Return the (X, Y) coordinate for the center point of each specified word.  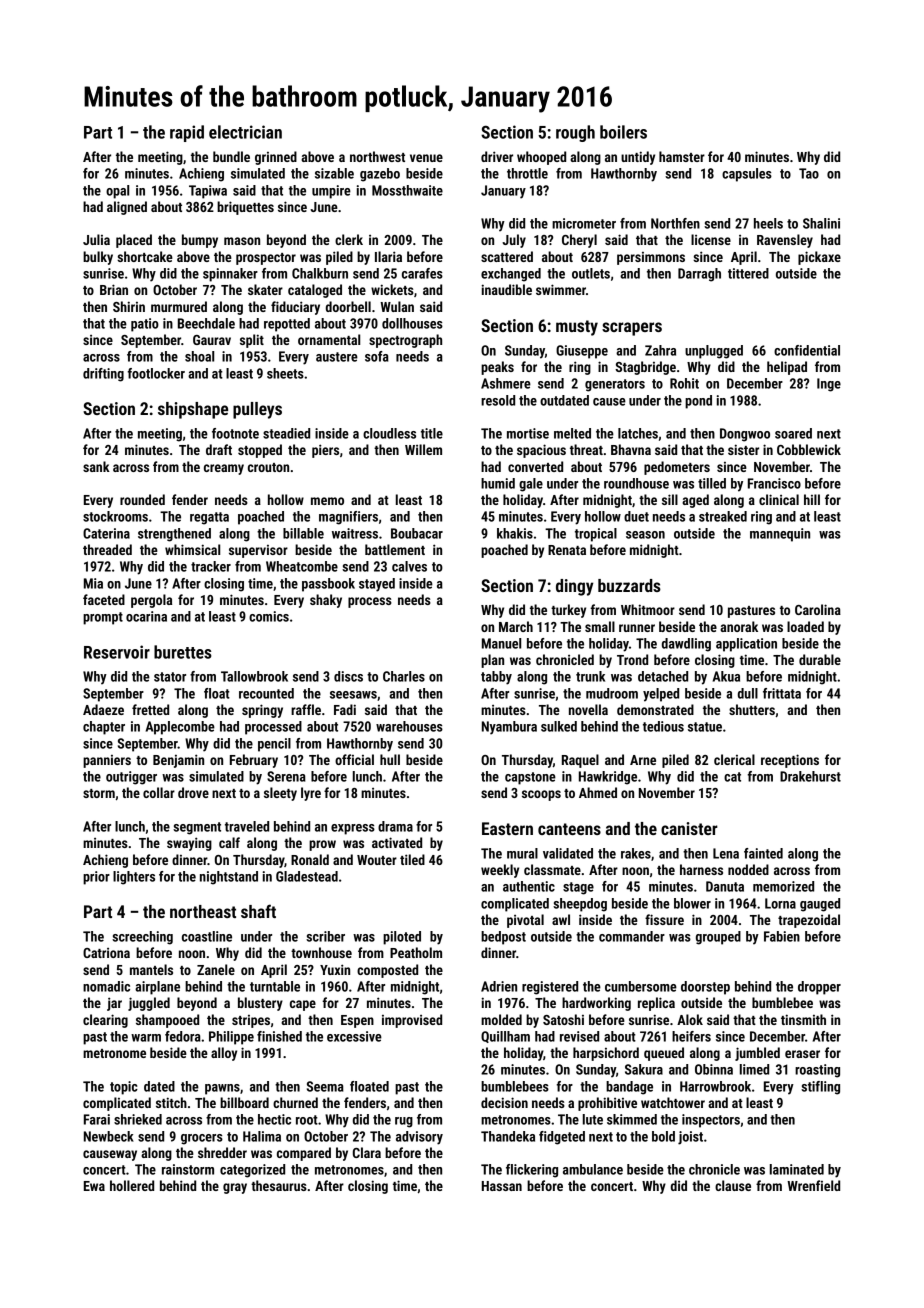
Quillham (505, 1037)
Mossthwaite (407, 190)
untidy (638, 158)
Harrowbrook (715, 1086)
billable (303, 533)
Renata (567, 550)
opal (117, 192)
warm (146, 1038)
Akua (726, 676)
